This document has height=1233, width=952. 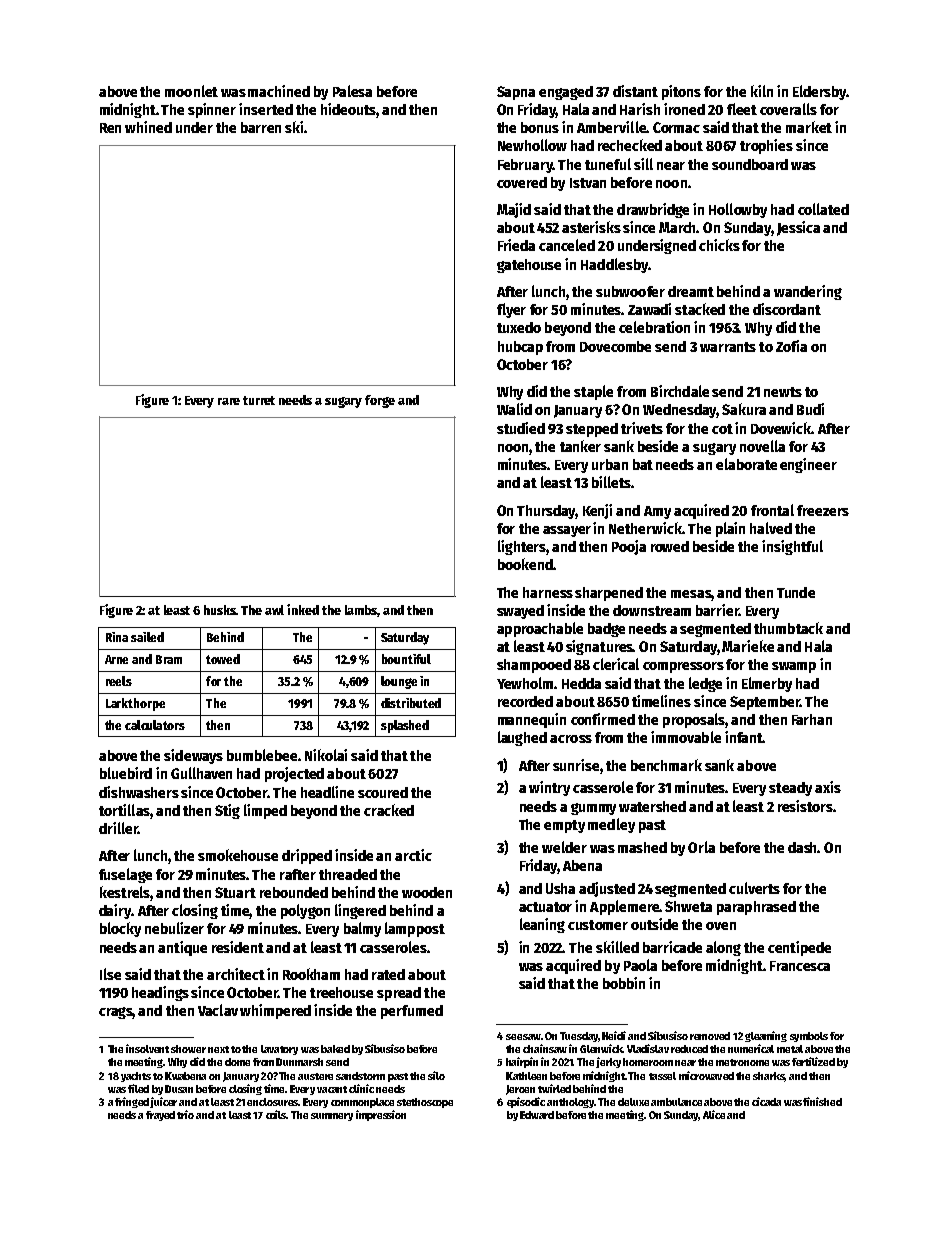 What do you see at coordinates (523, 1037) in the document?
I see `seesaw` at bounding box center [523, 1037].
